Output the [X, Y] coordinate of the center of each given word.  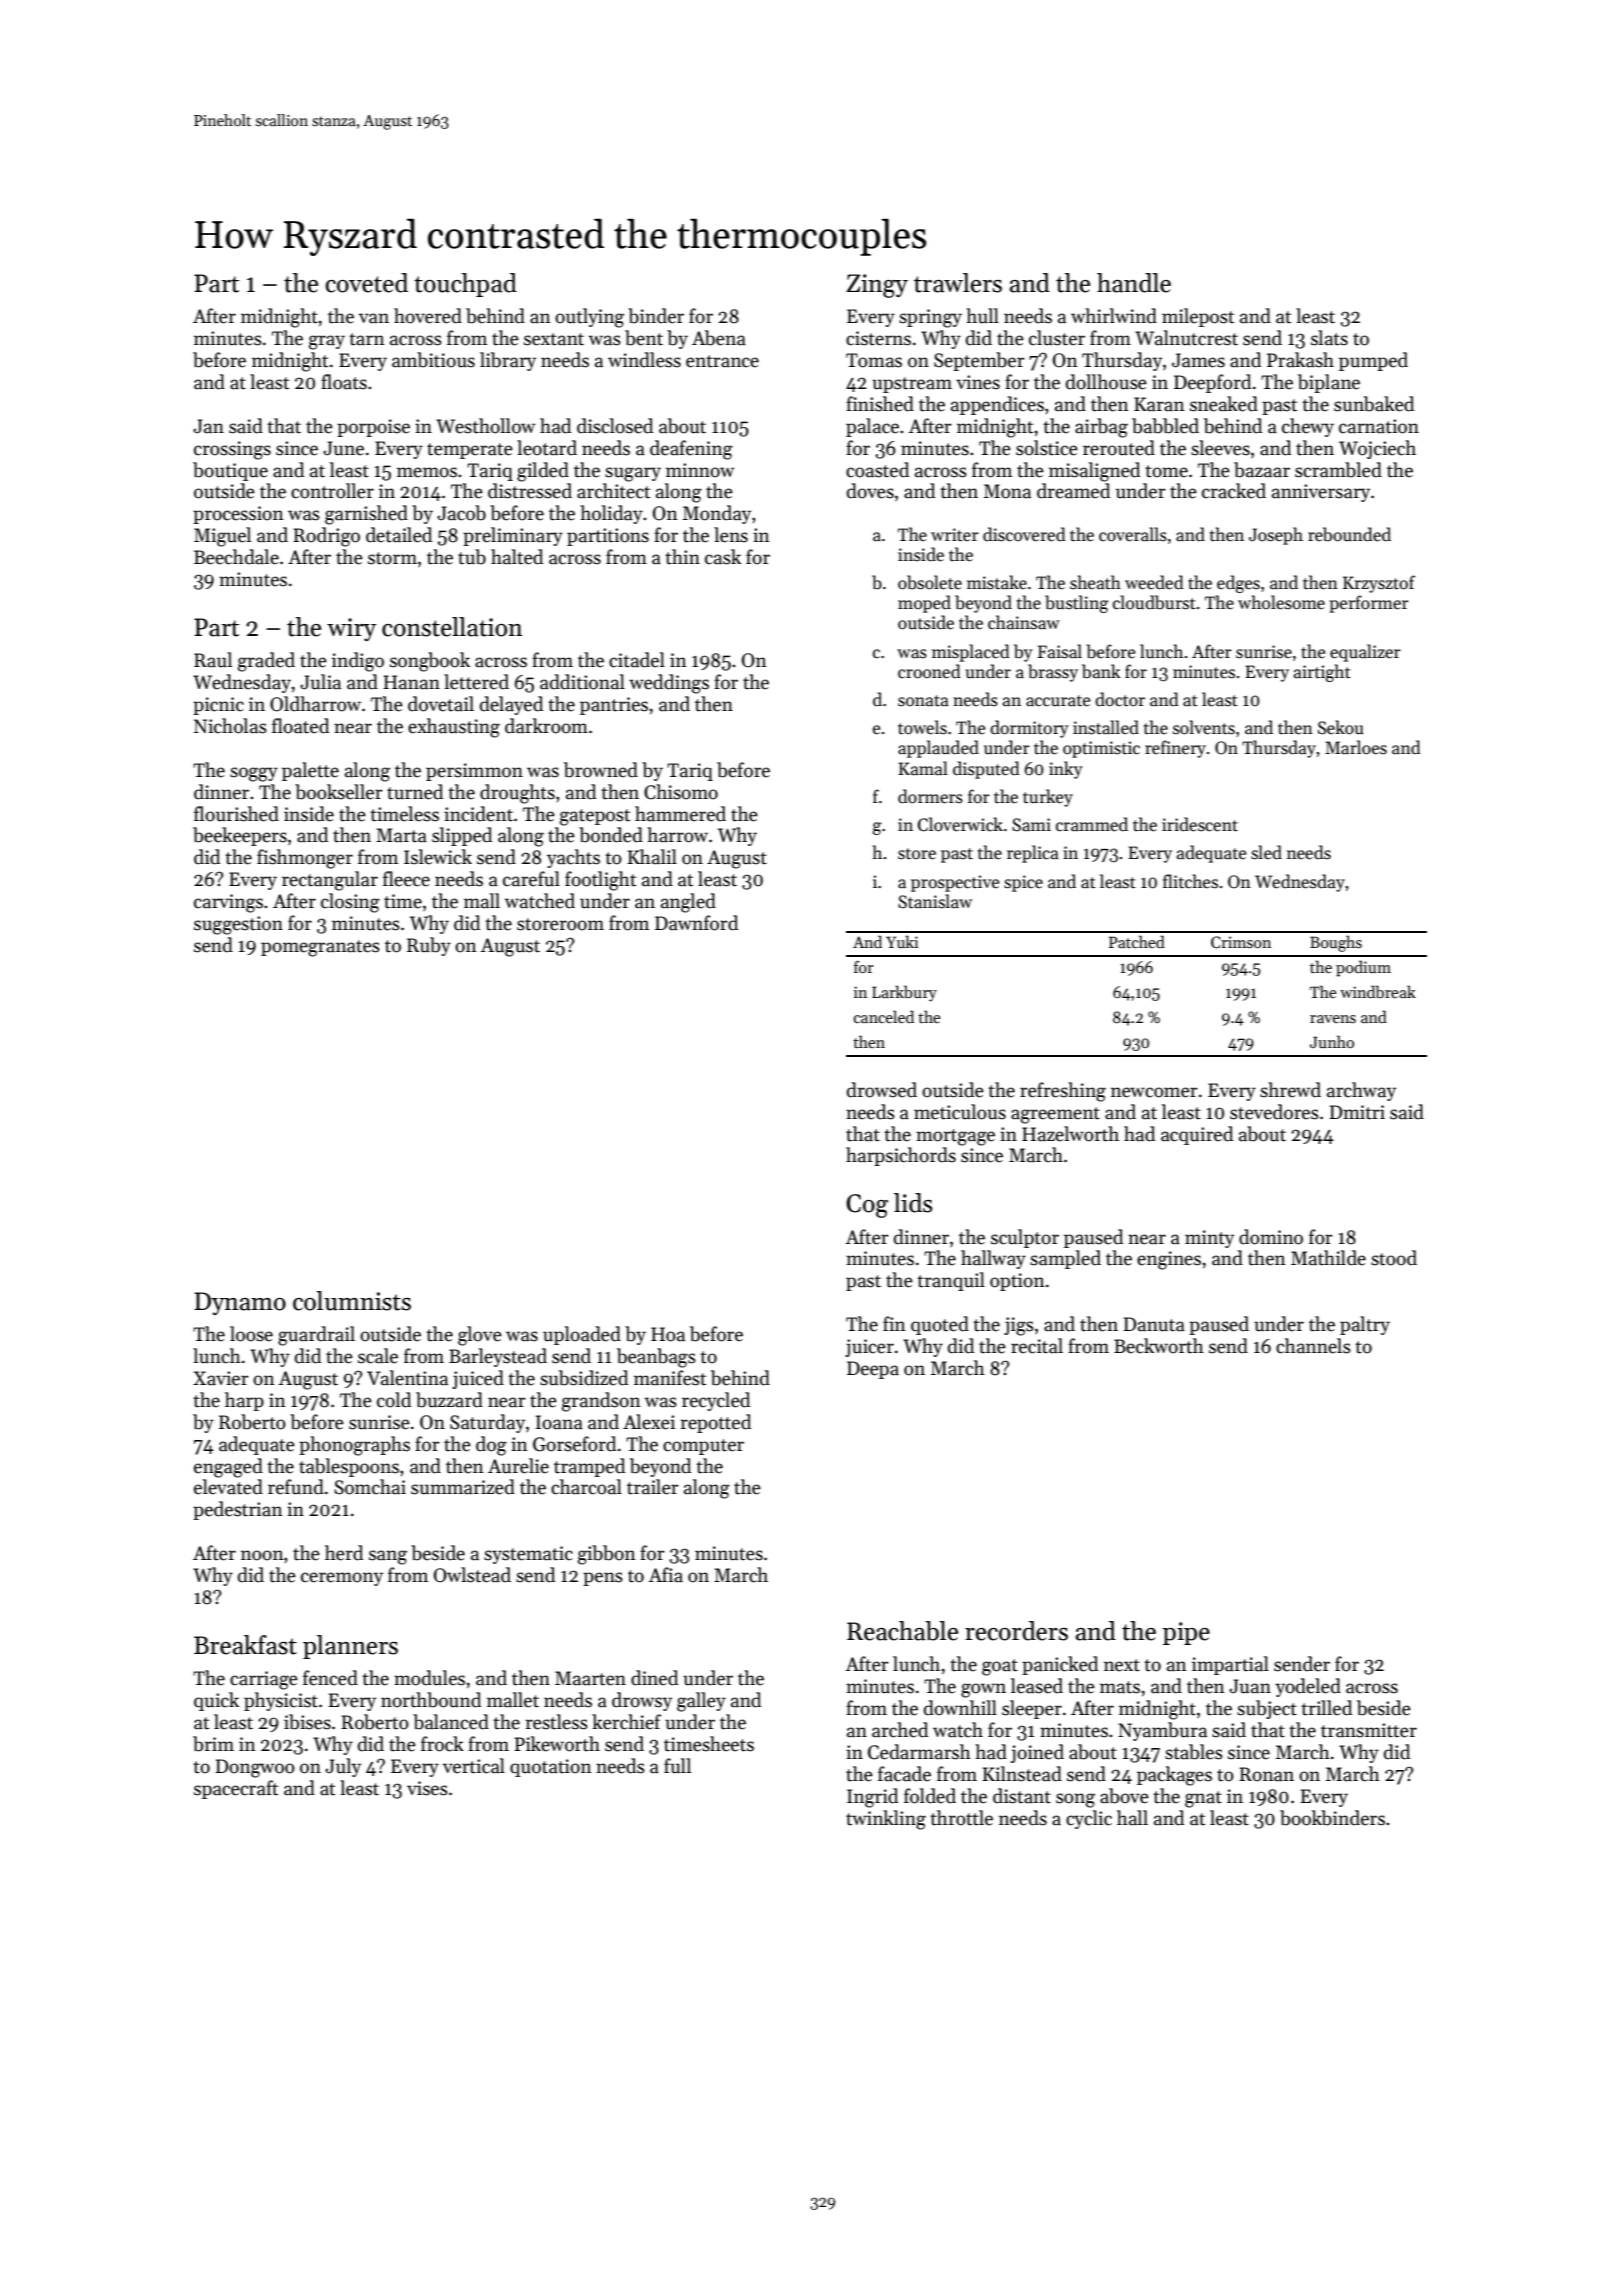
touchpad [465, 285]
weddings [669, 684]
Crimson [1241, 942]
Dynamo [240, 1303]
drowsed [882, 1090]
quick [216, 1701]
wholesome [1281, 602]
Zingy [877, 286]
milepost [1198, 317]
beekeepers [240, 836]
